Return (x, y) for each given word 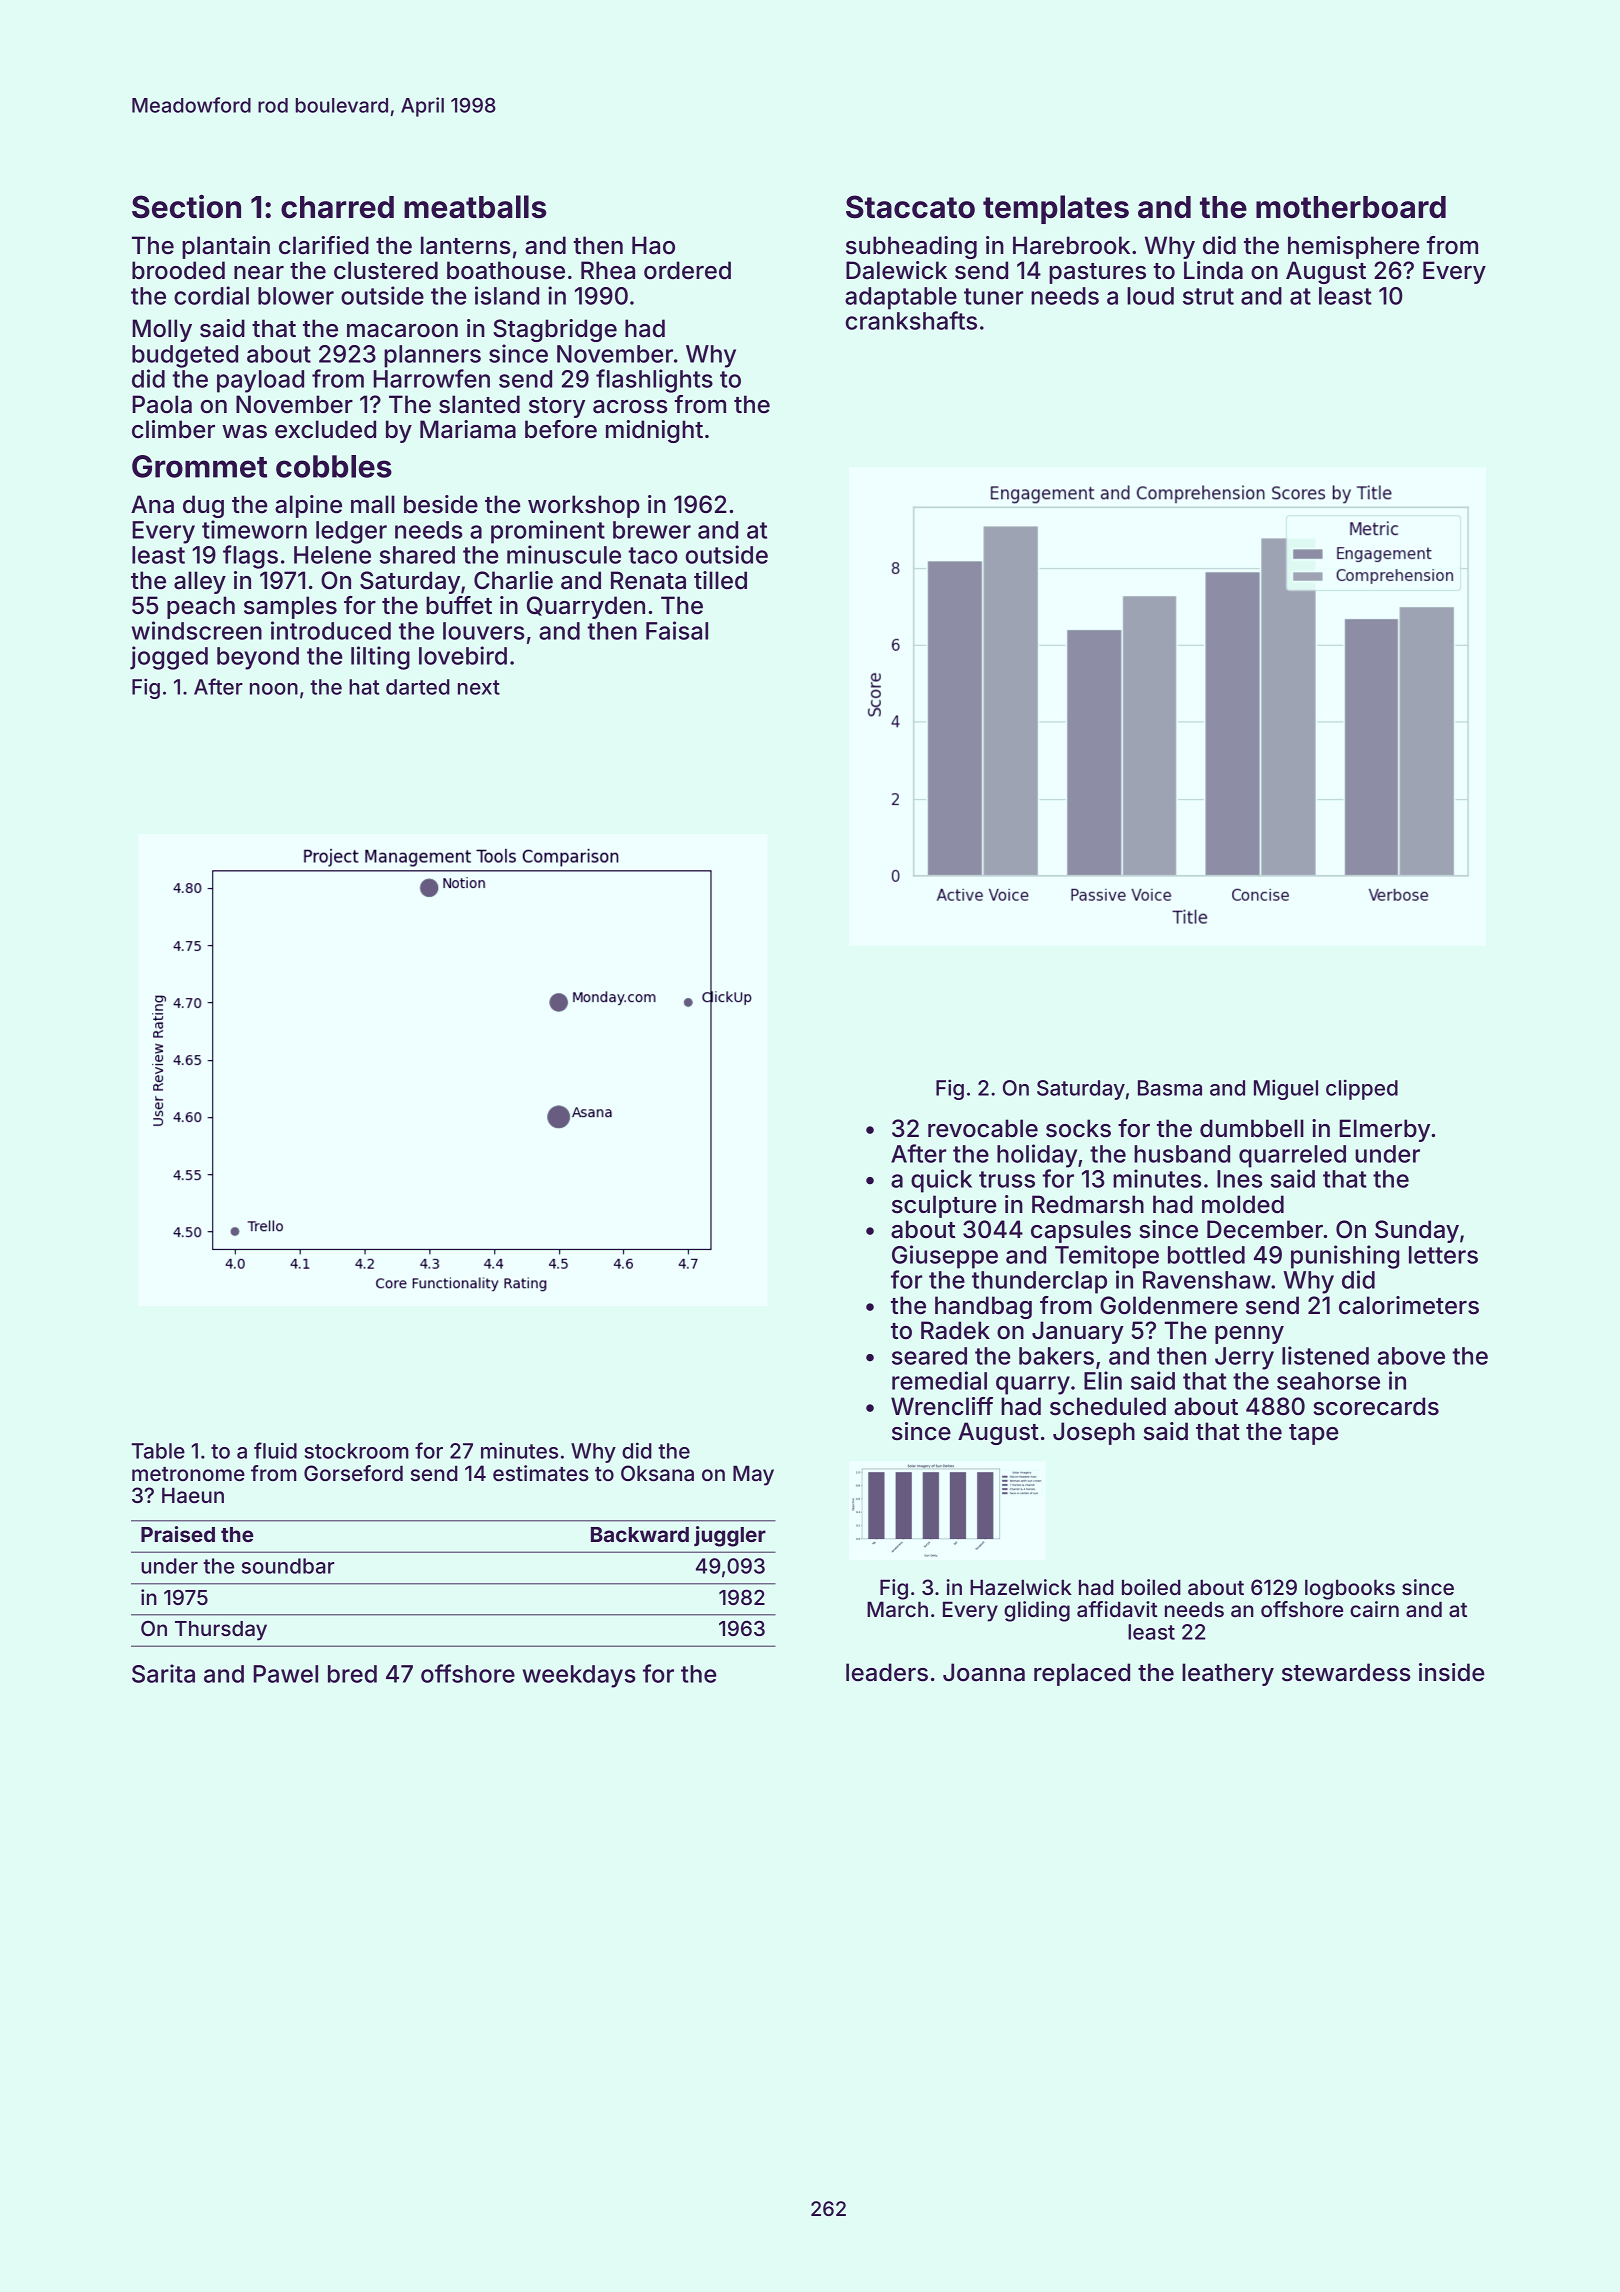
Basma (1170, 1088)
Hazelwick (1021, 1587)
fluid (275, 1450)
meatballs (475, 207)
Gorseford (353, 1473)
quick (941, 1181)
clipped (1362, 1089)
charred (337, 207)
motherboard (1351, 207)
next (479, 687)
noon (274, 689)
